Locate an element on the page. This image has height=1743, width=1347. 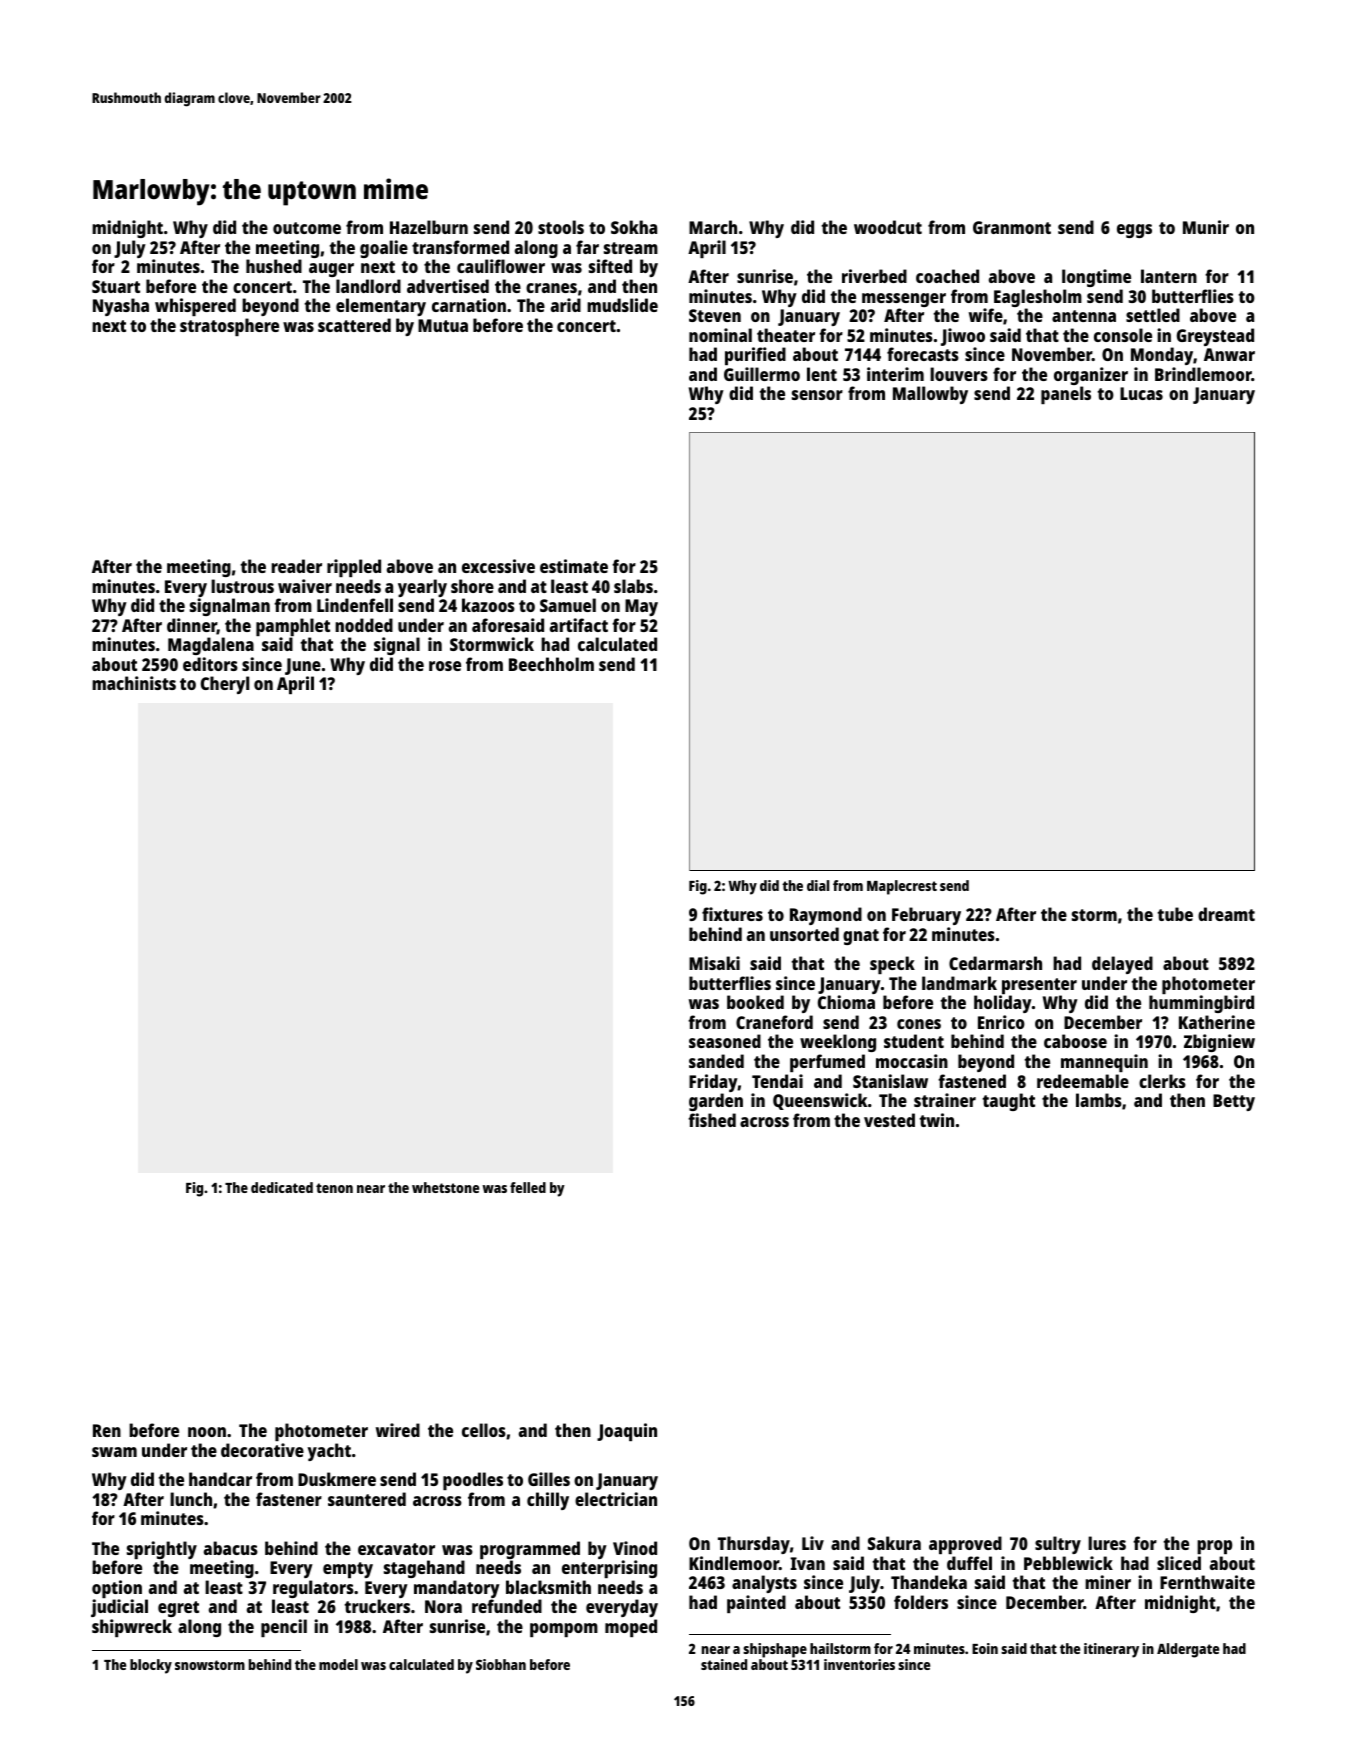
Betty is located at coordinates (1234, 1102).
